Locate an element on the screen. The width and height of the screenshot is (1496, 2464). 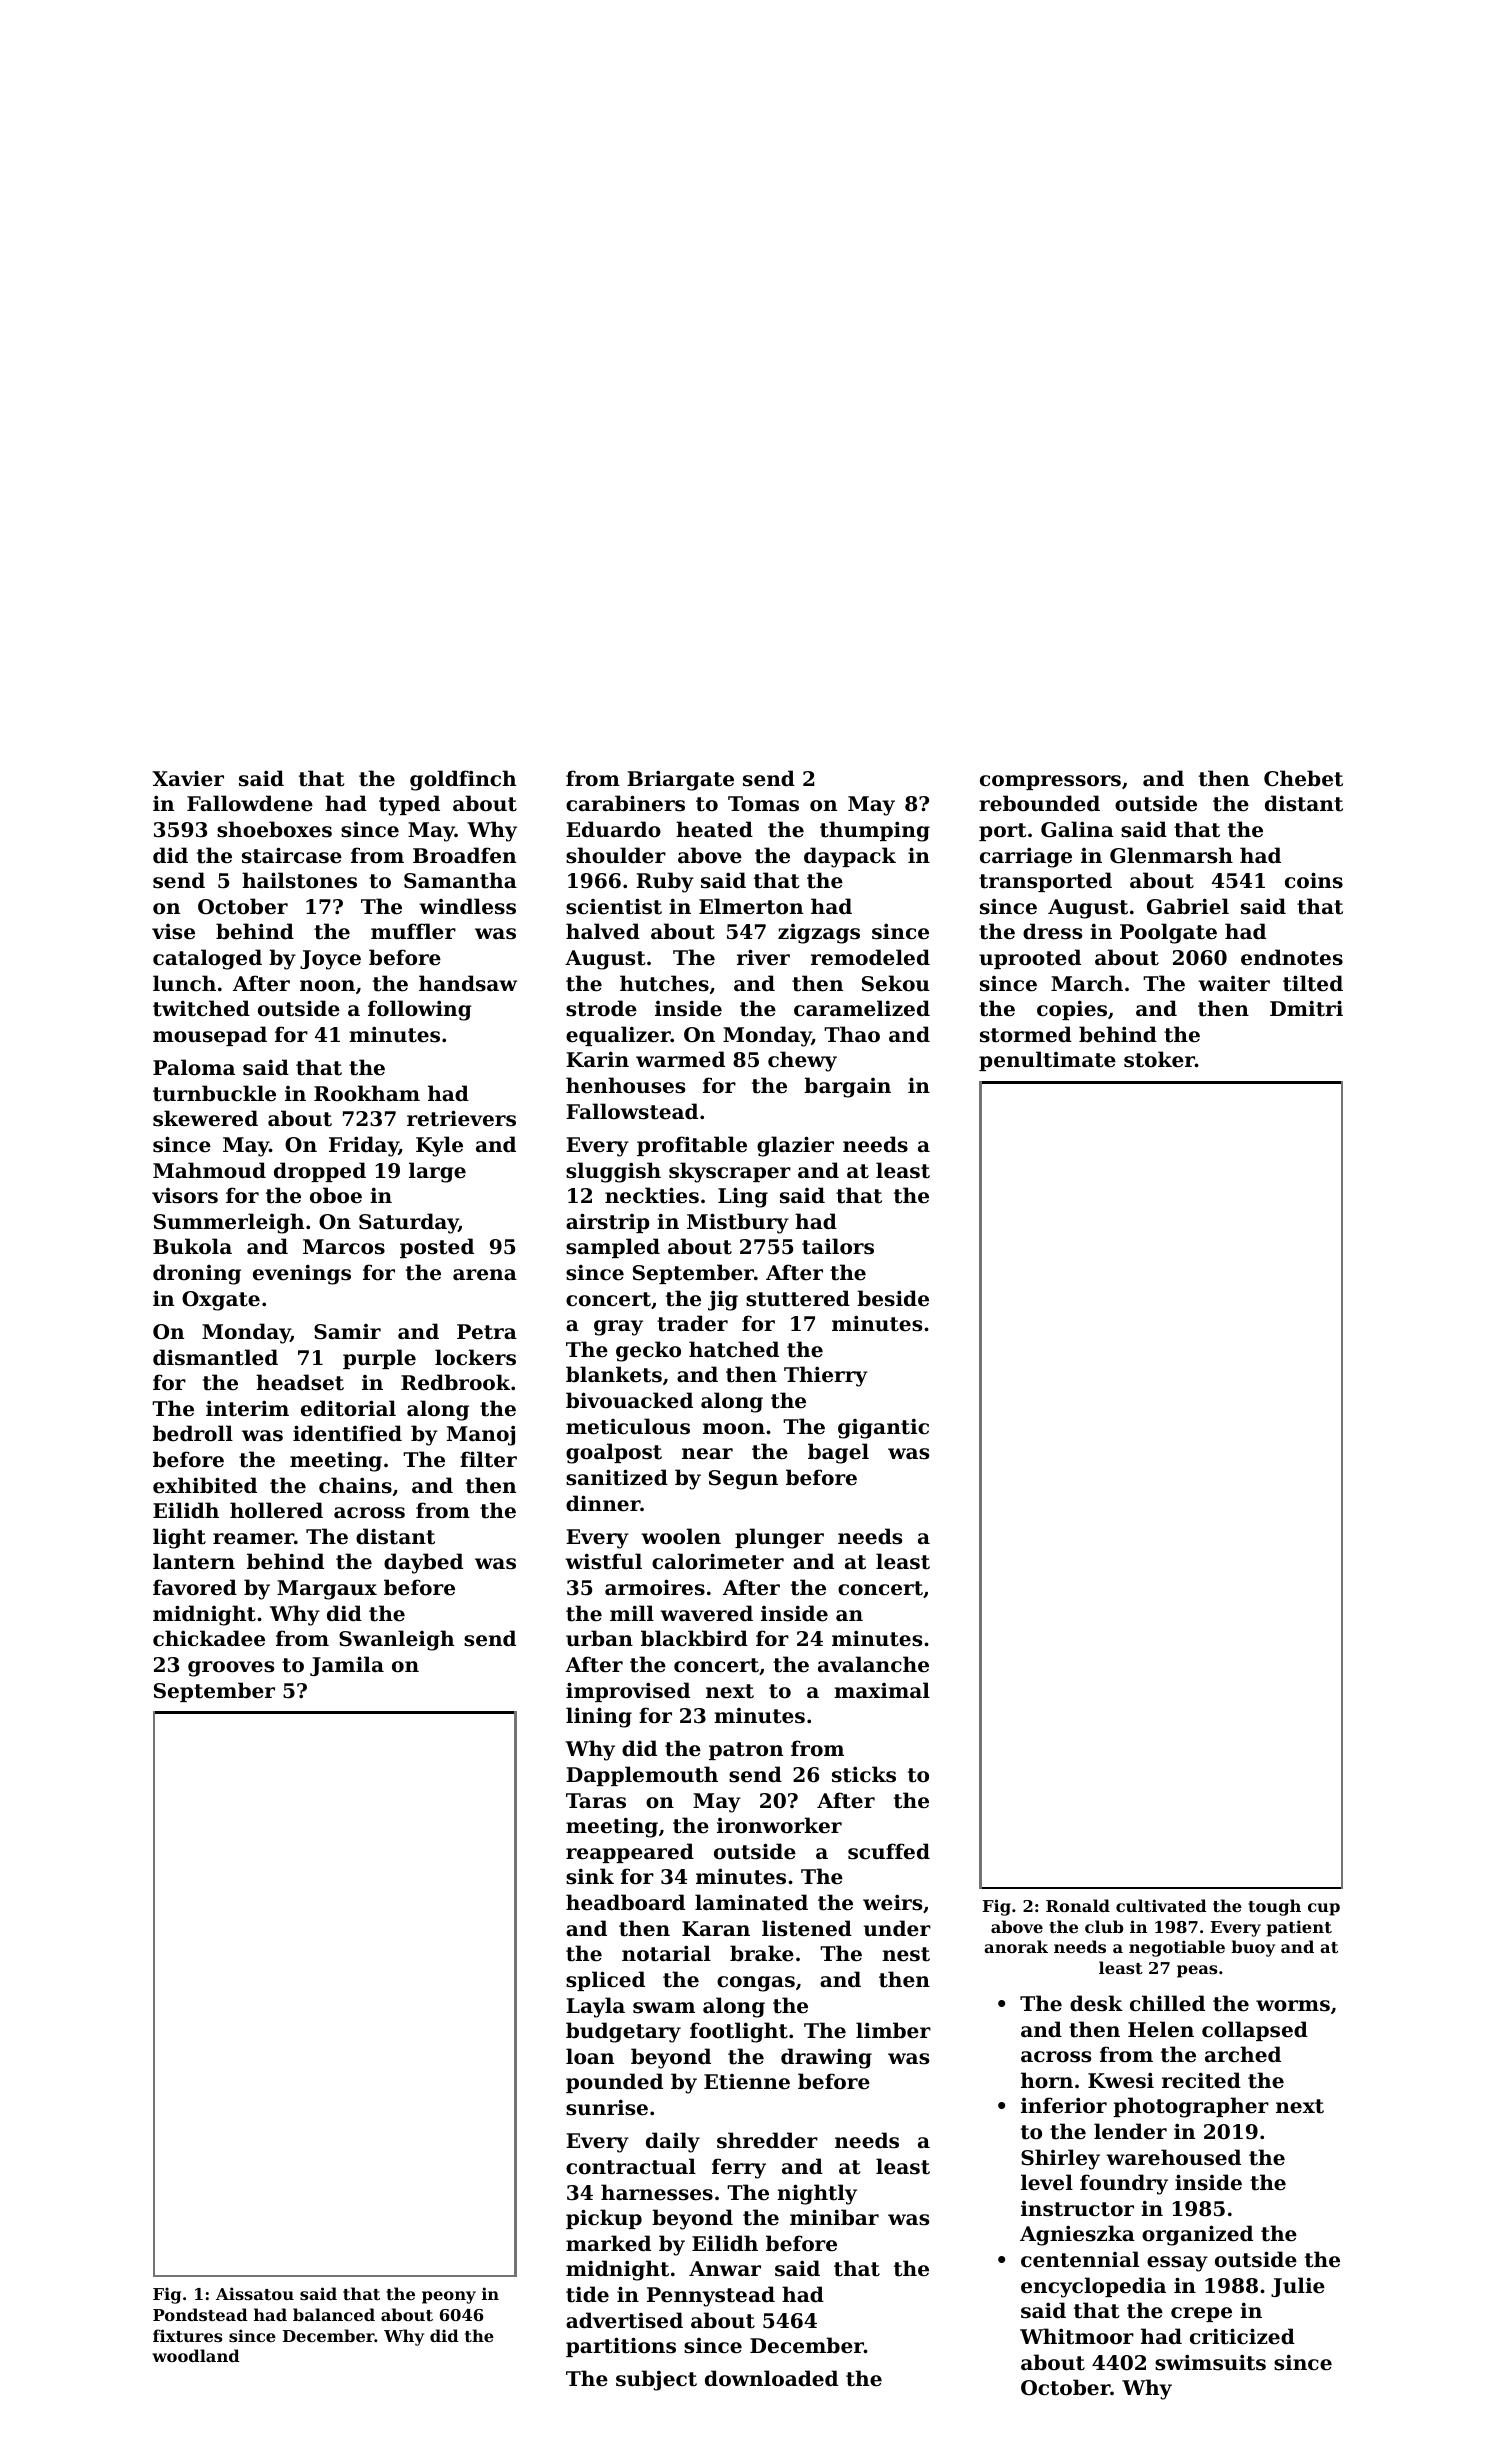
large is located at coordinates (437, 1172).
